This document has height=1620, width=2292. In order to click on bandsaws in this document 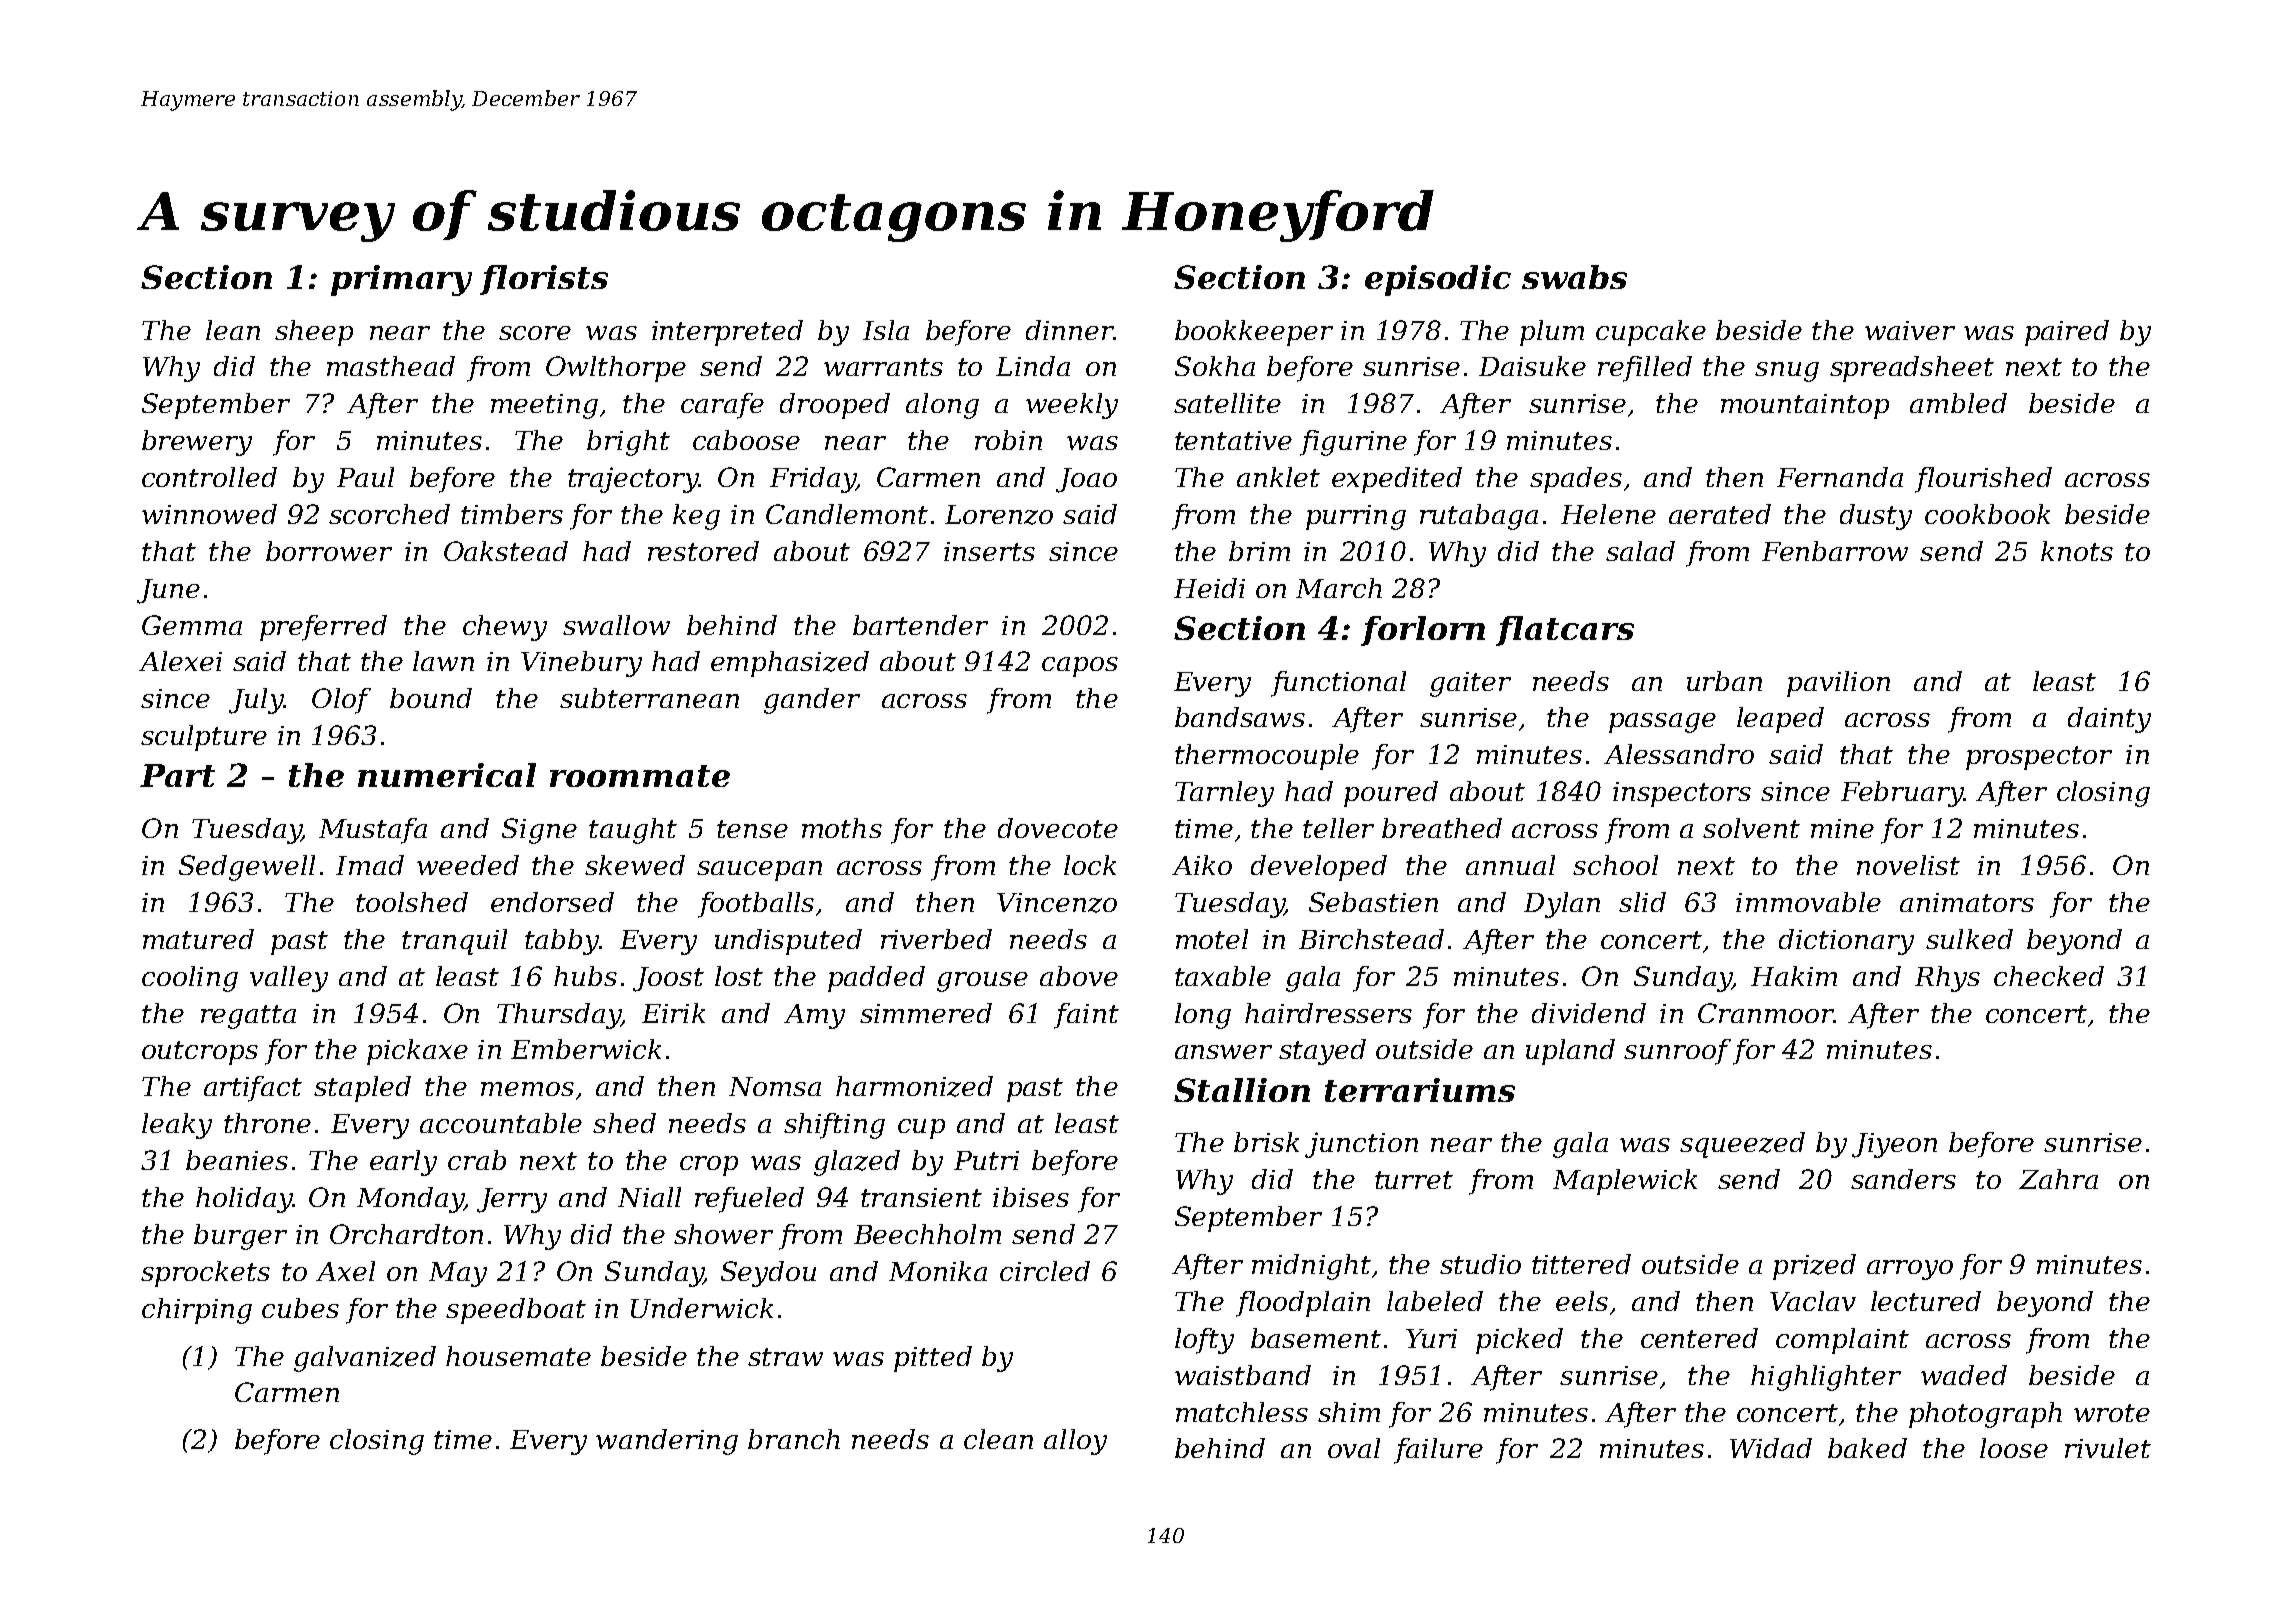, I will do `click(1240, 717)`.
